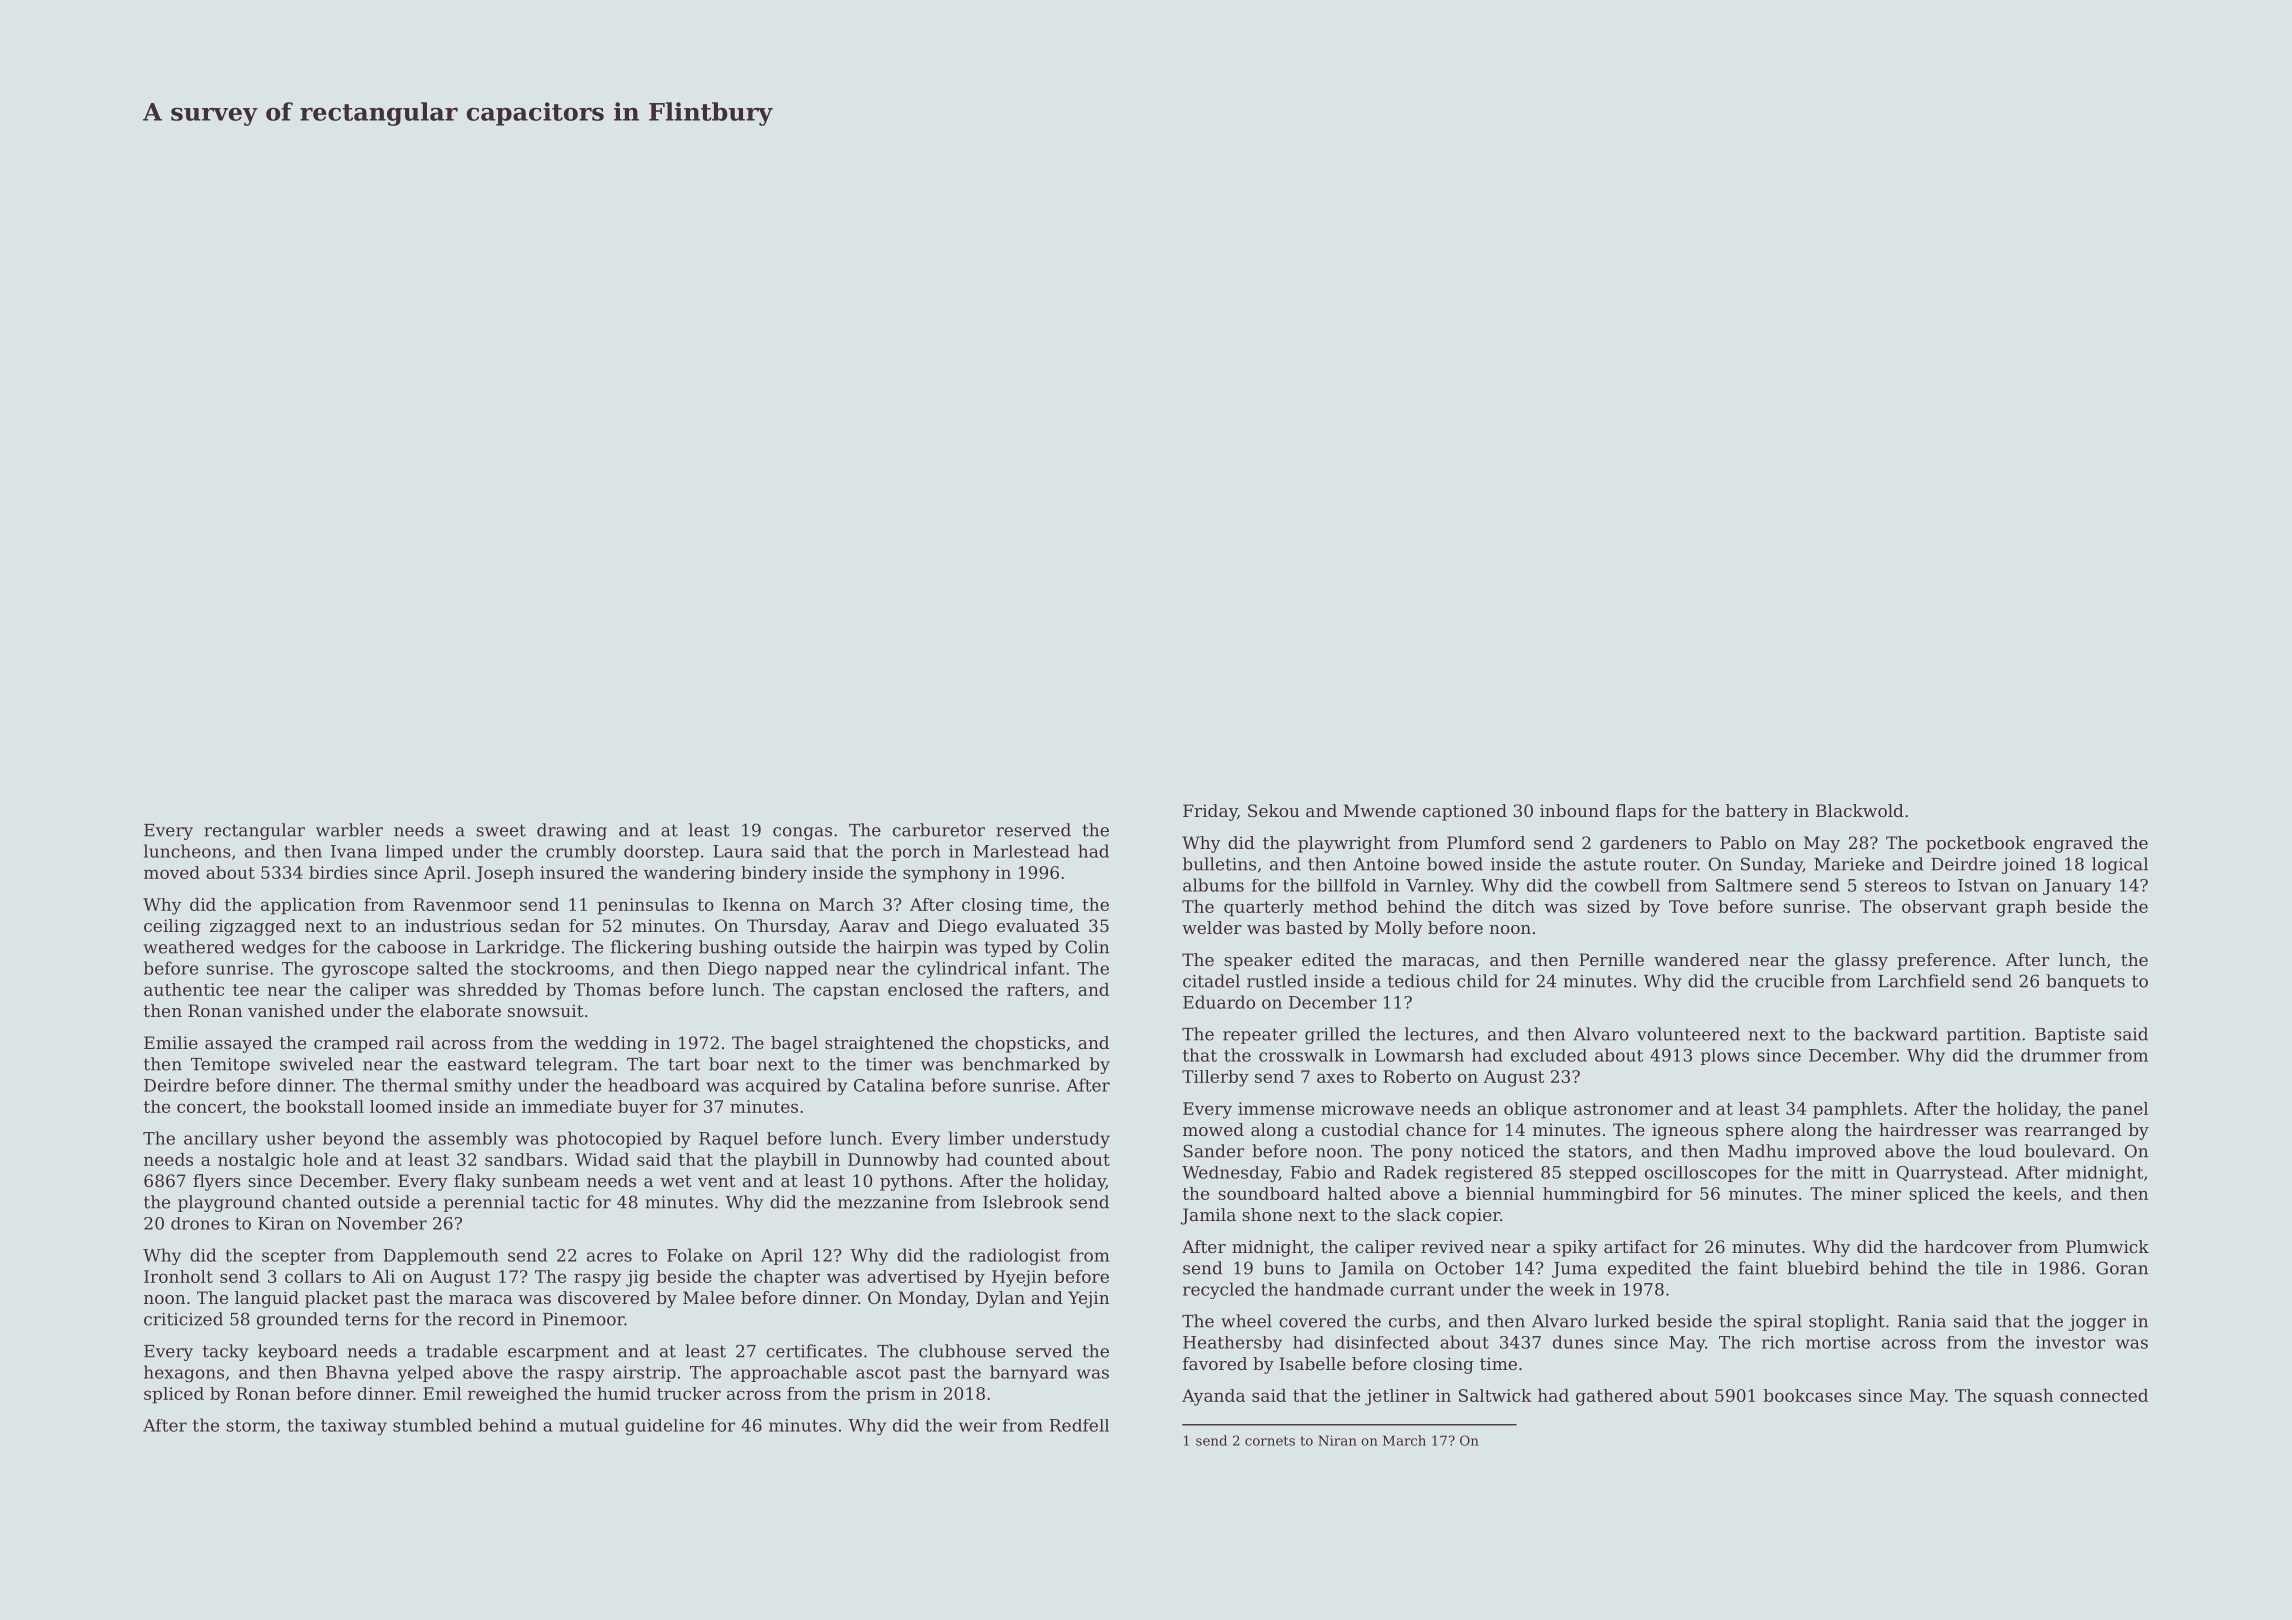 The height and width of the screenshot is (1620, 2292). Describe the element at coordinates (1789, 981) in the screenshot. I see `crucible` at that location.
